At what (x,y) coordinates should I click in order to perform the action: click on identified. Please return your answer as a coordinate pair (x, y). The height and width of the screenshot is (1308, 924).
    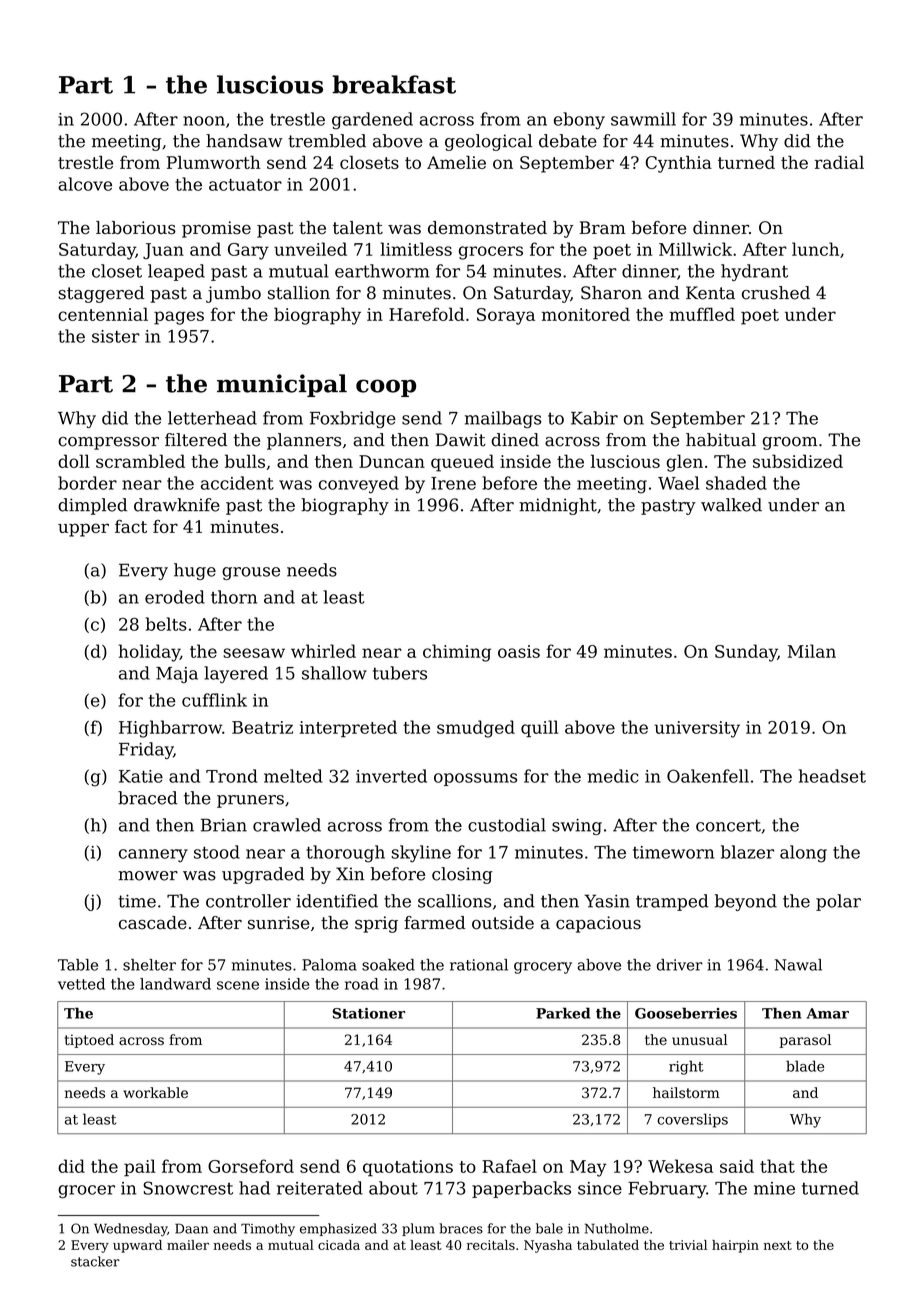
    Looking at the image, I should click on (337, 901).
